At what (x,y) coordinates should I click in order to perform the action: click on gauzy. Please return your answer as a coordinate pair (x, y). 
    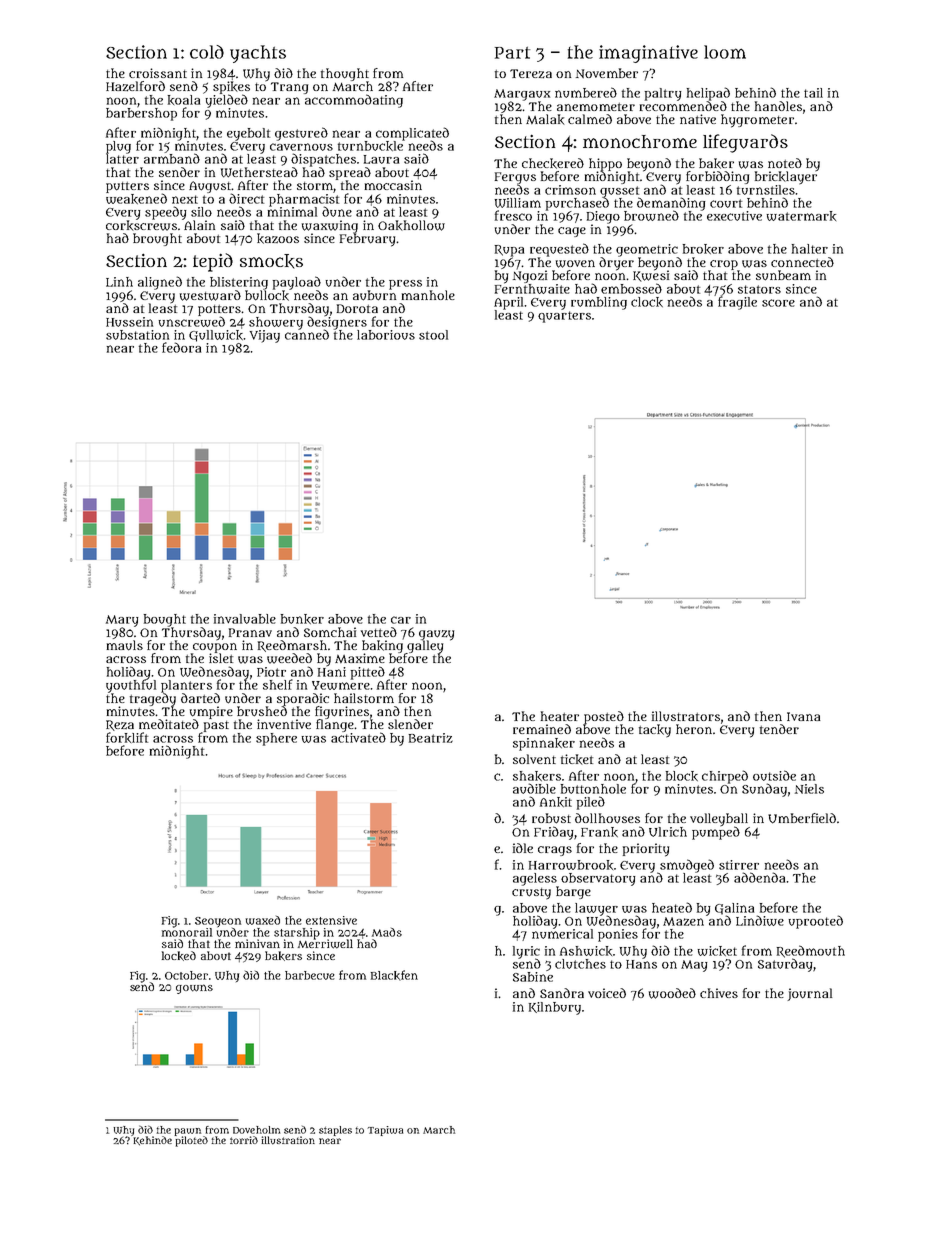
    Looking at the image, I should click on (436, 635).
